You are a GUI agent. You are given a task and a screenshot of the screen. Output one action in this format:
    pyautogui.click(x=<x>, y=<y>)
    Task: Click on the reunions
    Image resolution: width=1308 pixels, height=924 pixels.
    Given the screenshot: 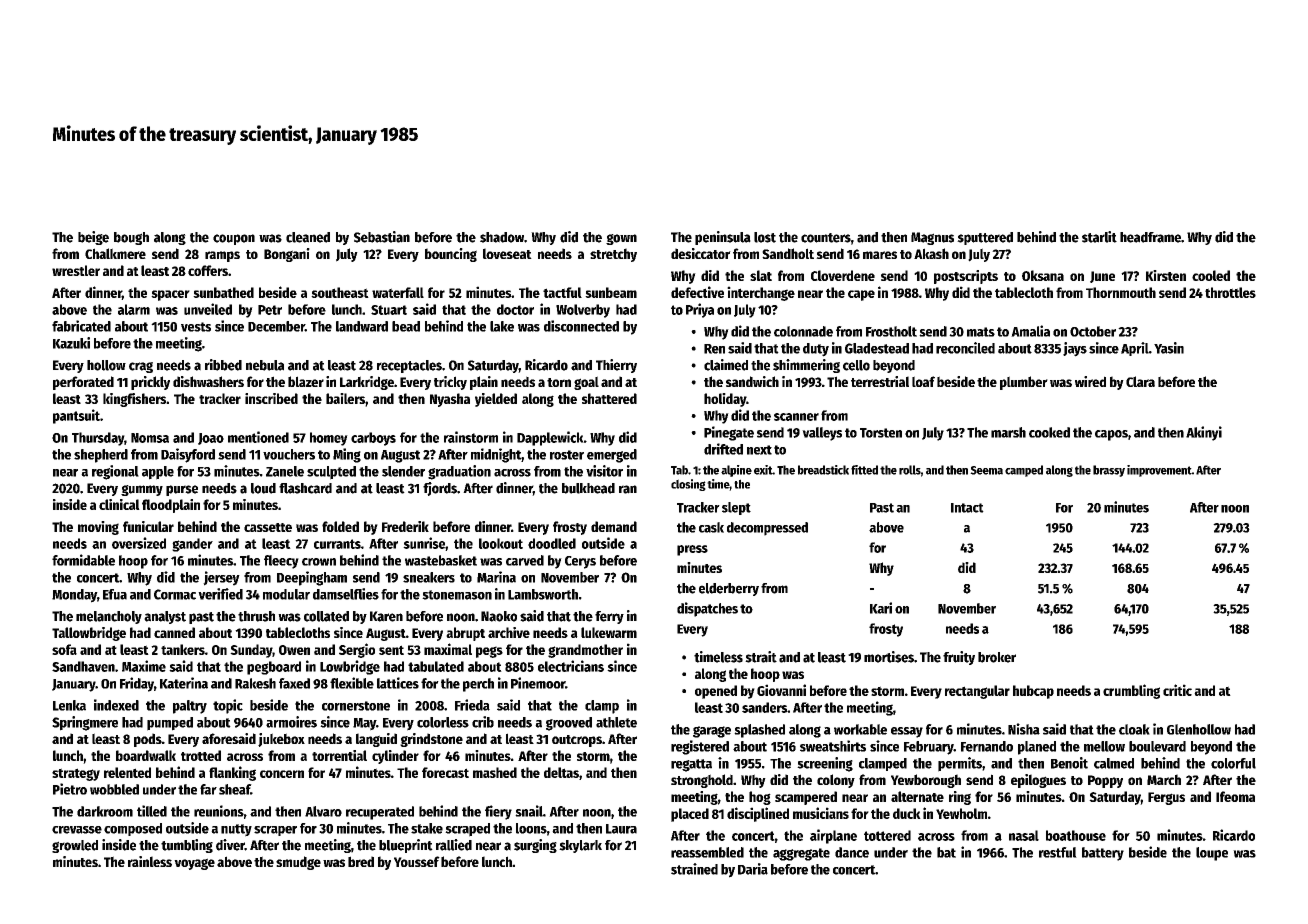 What is the action you would take?
    pyautogui.click(x=219, y=811)
